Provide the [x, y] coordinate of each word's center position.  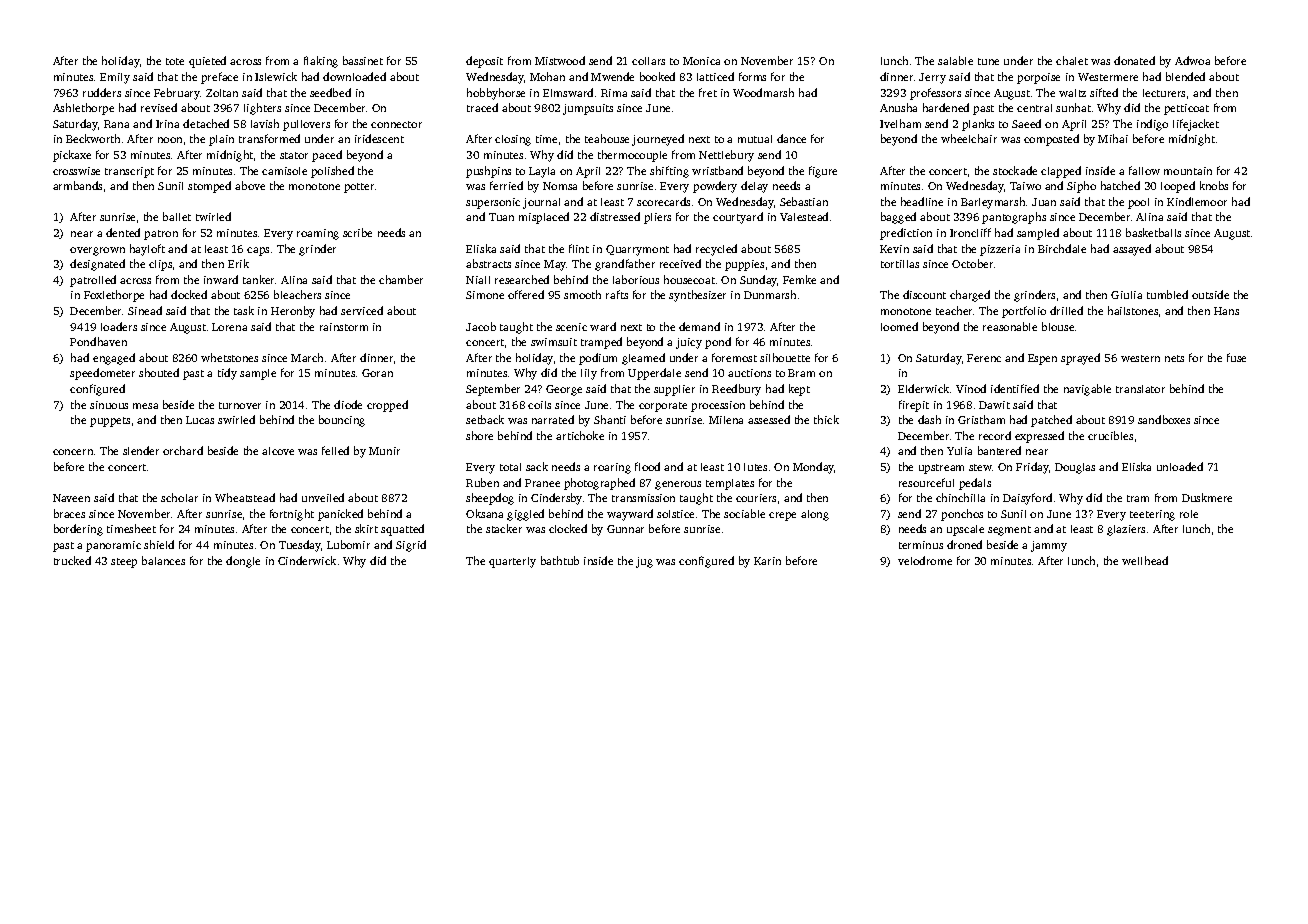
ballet [177, 216]
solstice [675, 514]
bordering [78, 530]
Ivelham [900, 123]
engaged [114, 359]
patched [1051, 421]
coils [539, 405]
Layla [542, 172]
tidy [227, 374]
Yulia [959, 451]
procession [718, 406]
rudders [102, 92]
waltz [1072, 93]
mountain [1188, 171]
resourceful [926, 482]
